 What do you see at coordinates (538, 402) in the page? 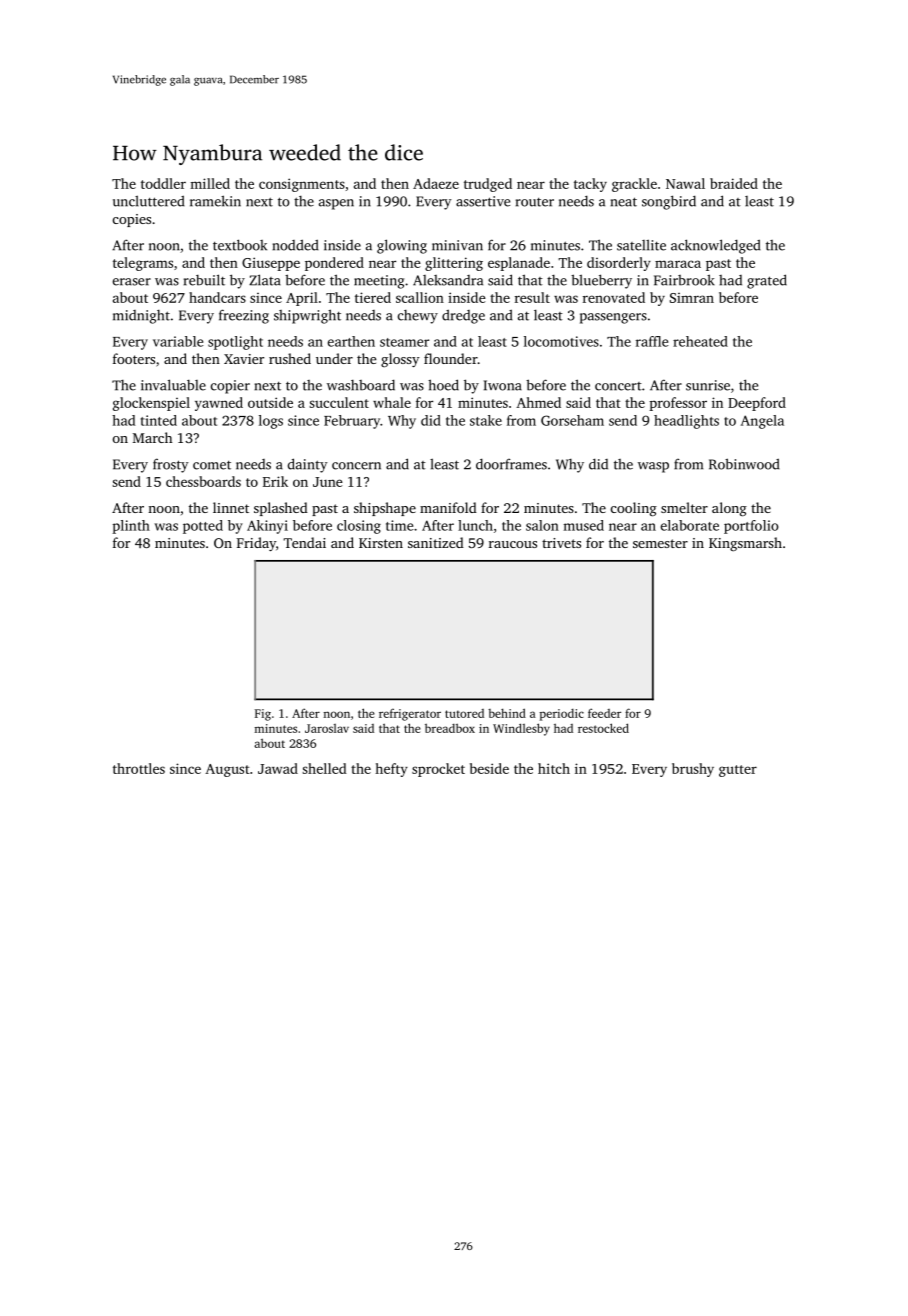
I see `Ahmed` at bounding box center [538, 402].
